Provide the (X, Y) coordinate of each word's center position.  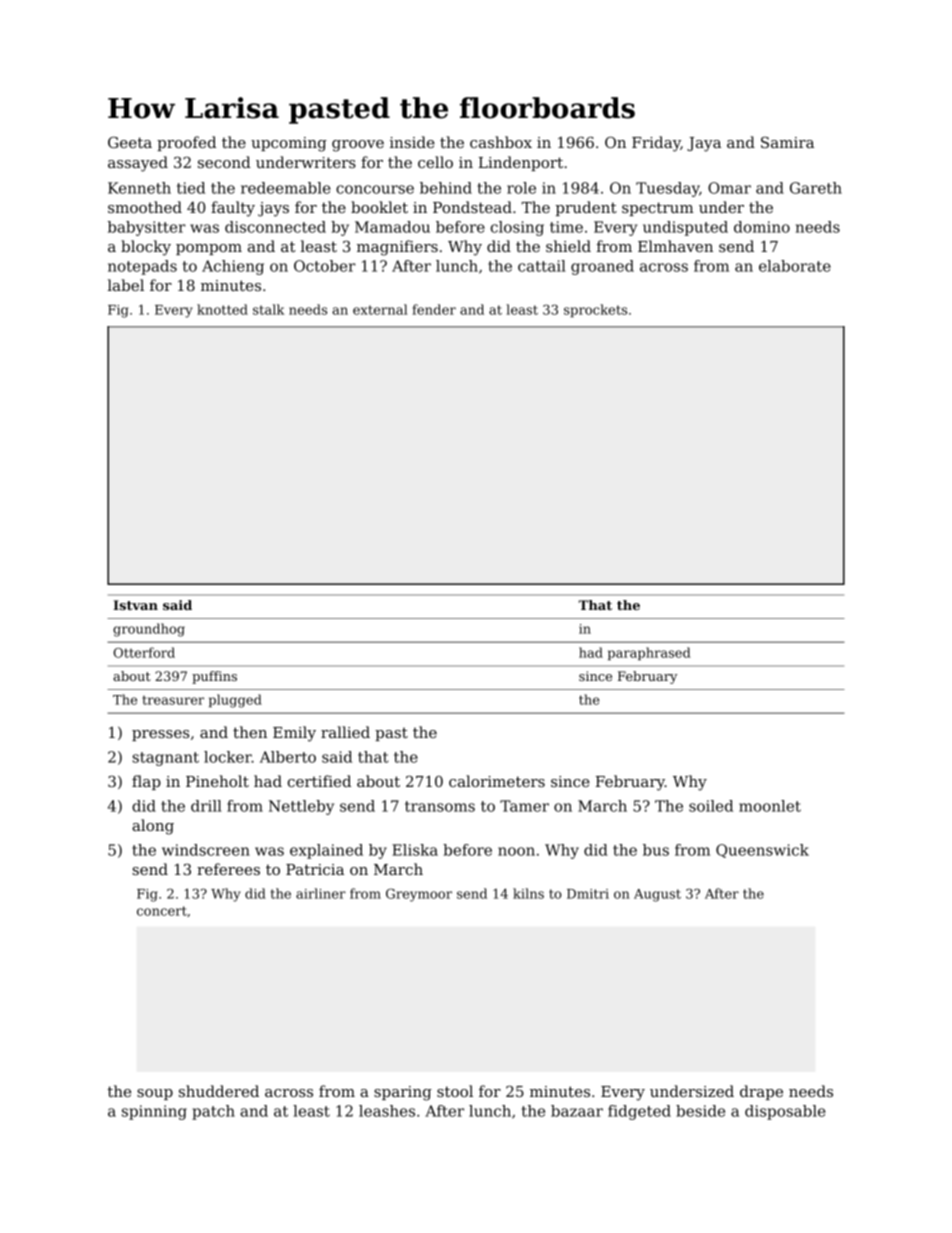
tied (191, 188)
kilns (528, 893)
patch (213, 1112)
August (657, 895)
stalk (268, 309)
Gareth (816, 188)
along (153, 827)
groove (358, 146)
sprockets (595, 310)
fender (434, 309)
